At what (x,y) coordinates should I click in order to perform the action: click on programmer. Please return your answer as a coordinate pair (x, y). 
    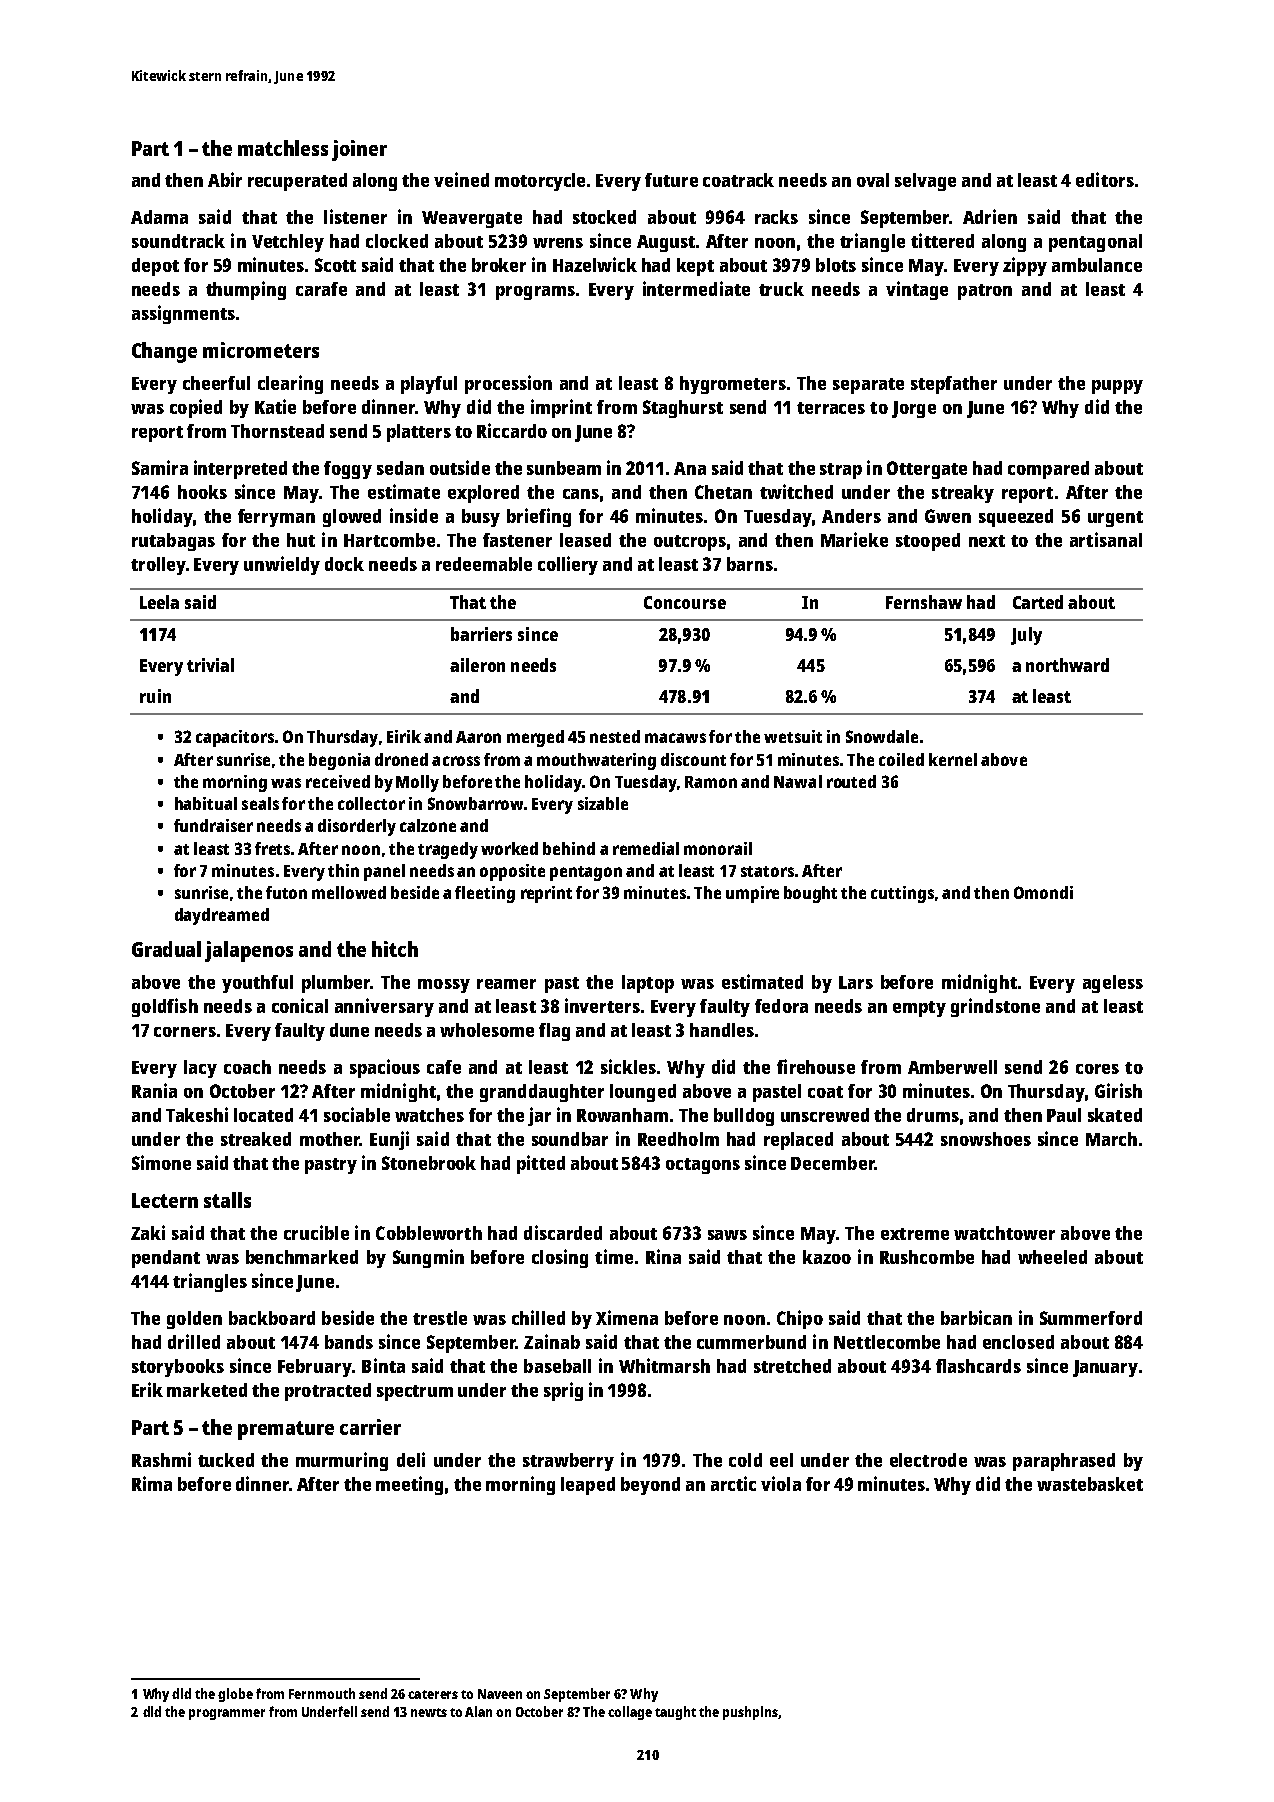
    Looking at the image, I should click on (227, 1714).
